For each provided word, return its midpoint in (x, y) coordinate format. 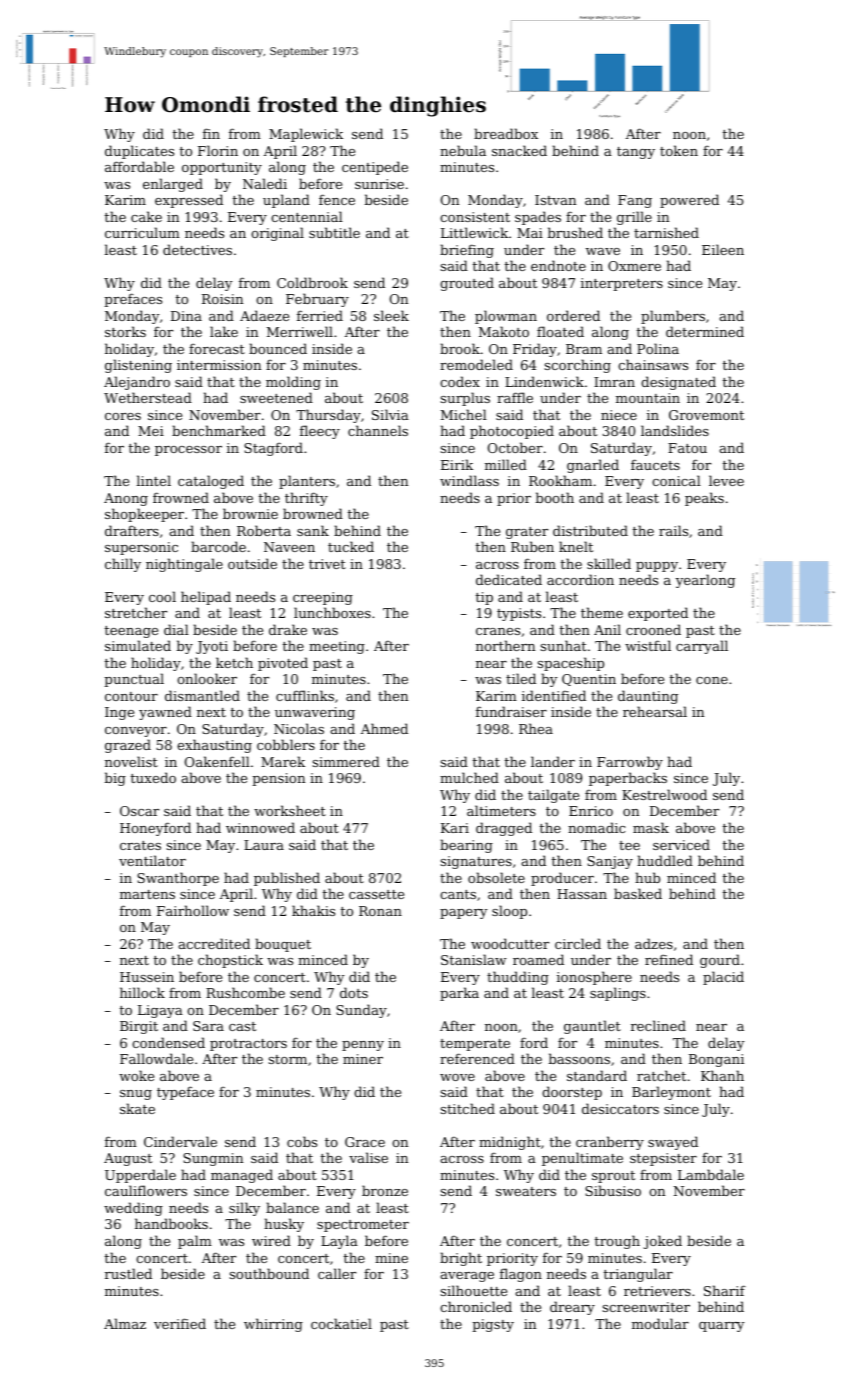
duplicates (139, 152)
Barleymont (671, 1093)
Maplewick (306, 135)
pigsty (493, 1325)
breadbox (506, 133)
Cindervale (180, 1141)
